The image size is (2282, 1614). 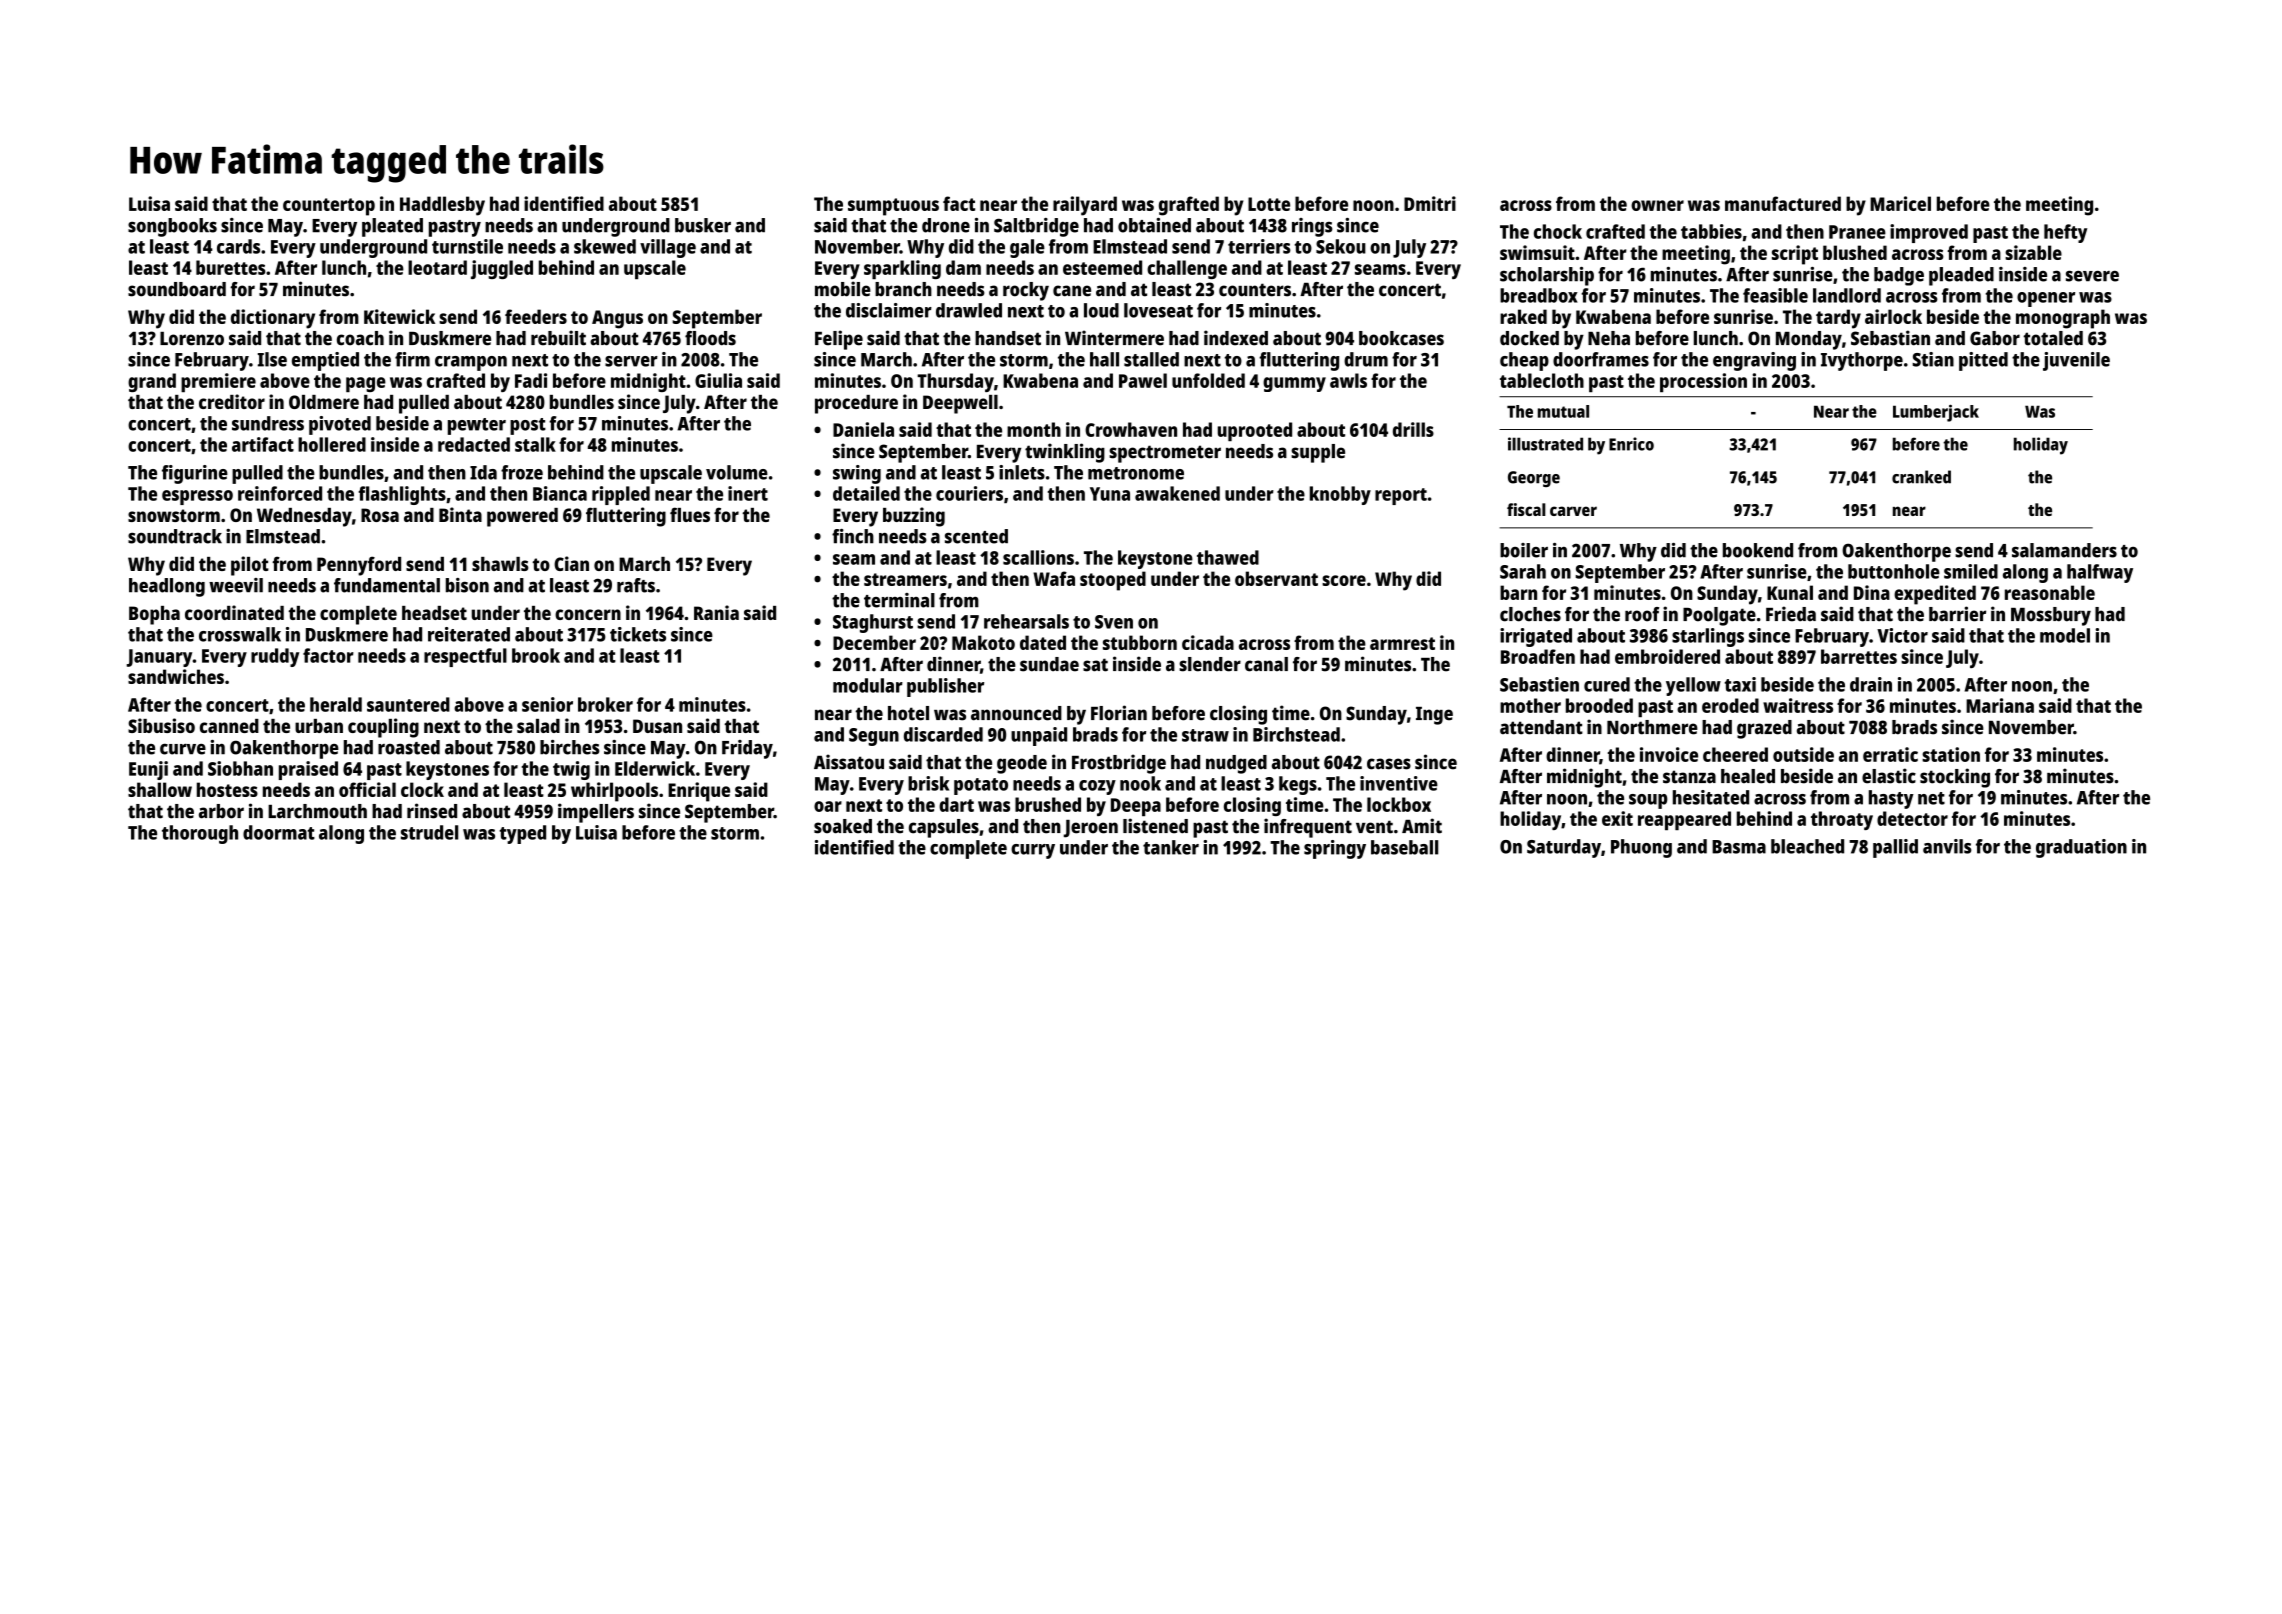 I want to click on barrier, so click(x=1957, y=614).
